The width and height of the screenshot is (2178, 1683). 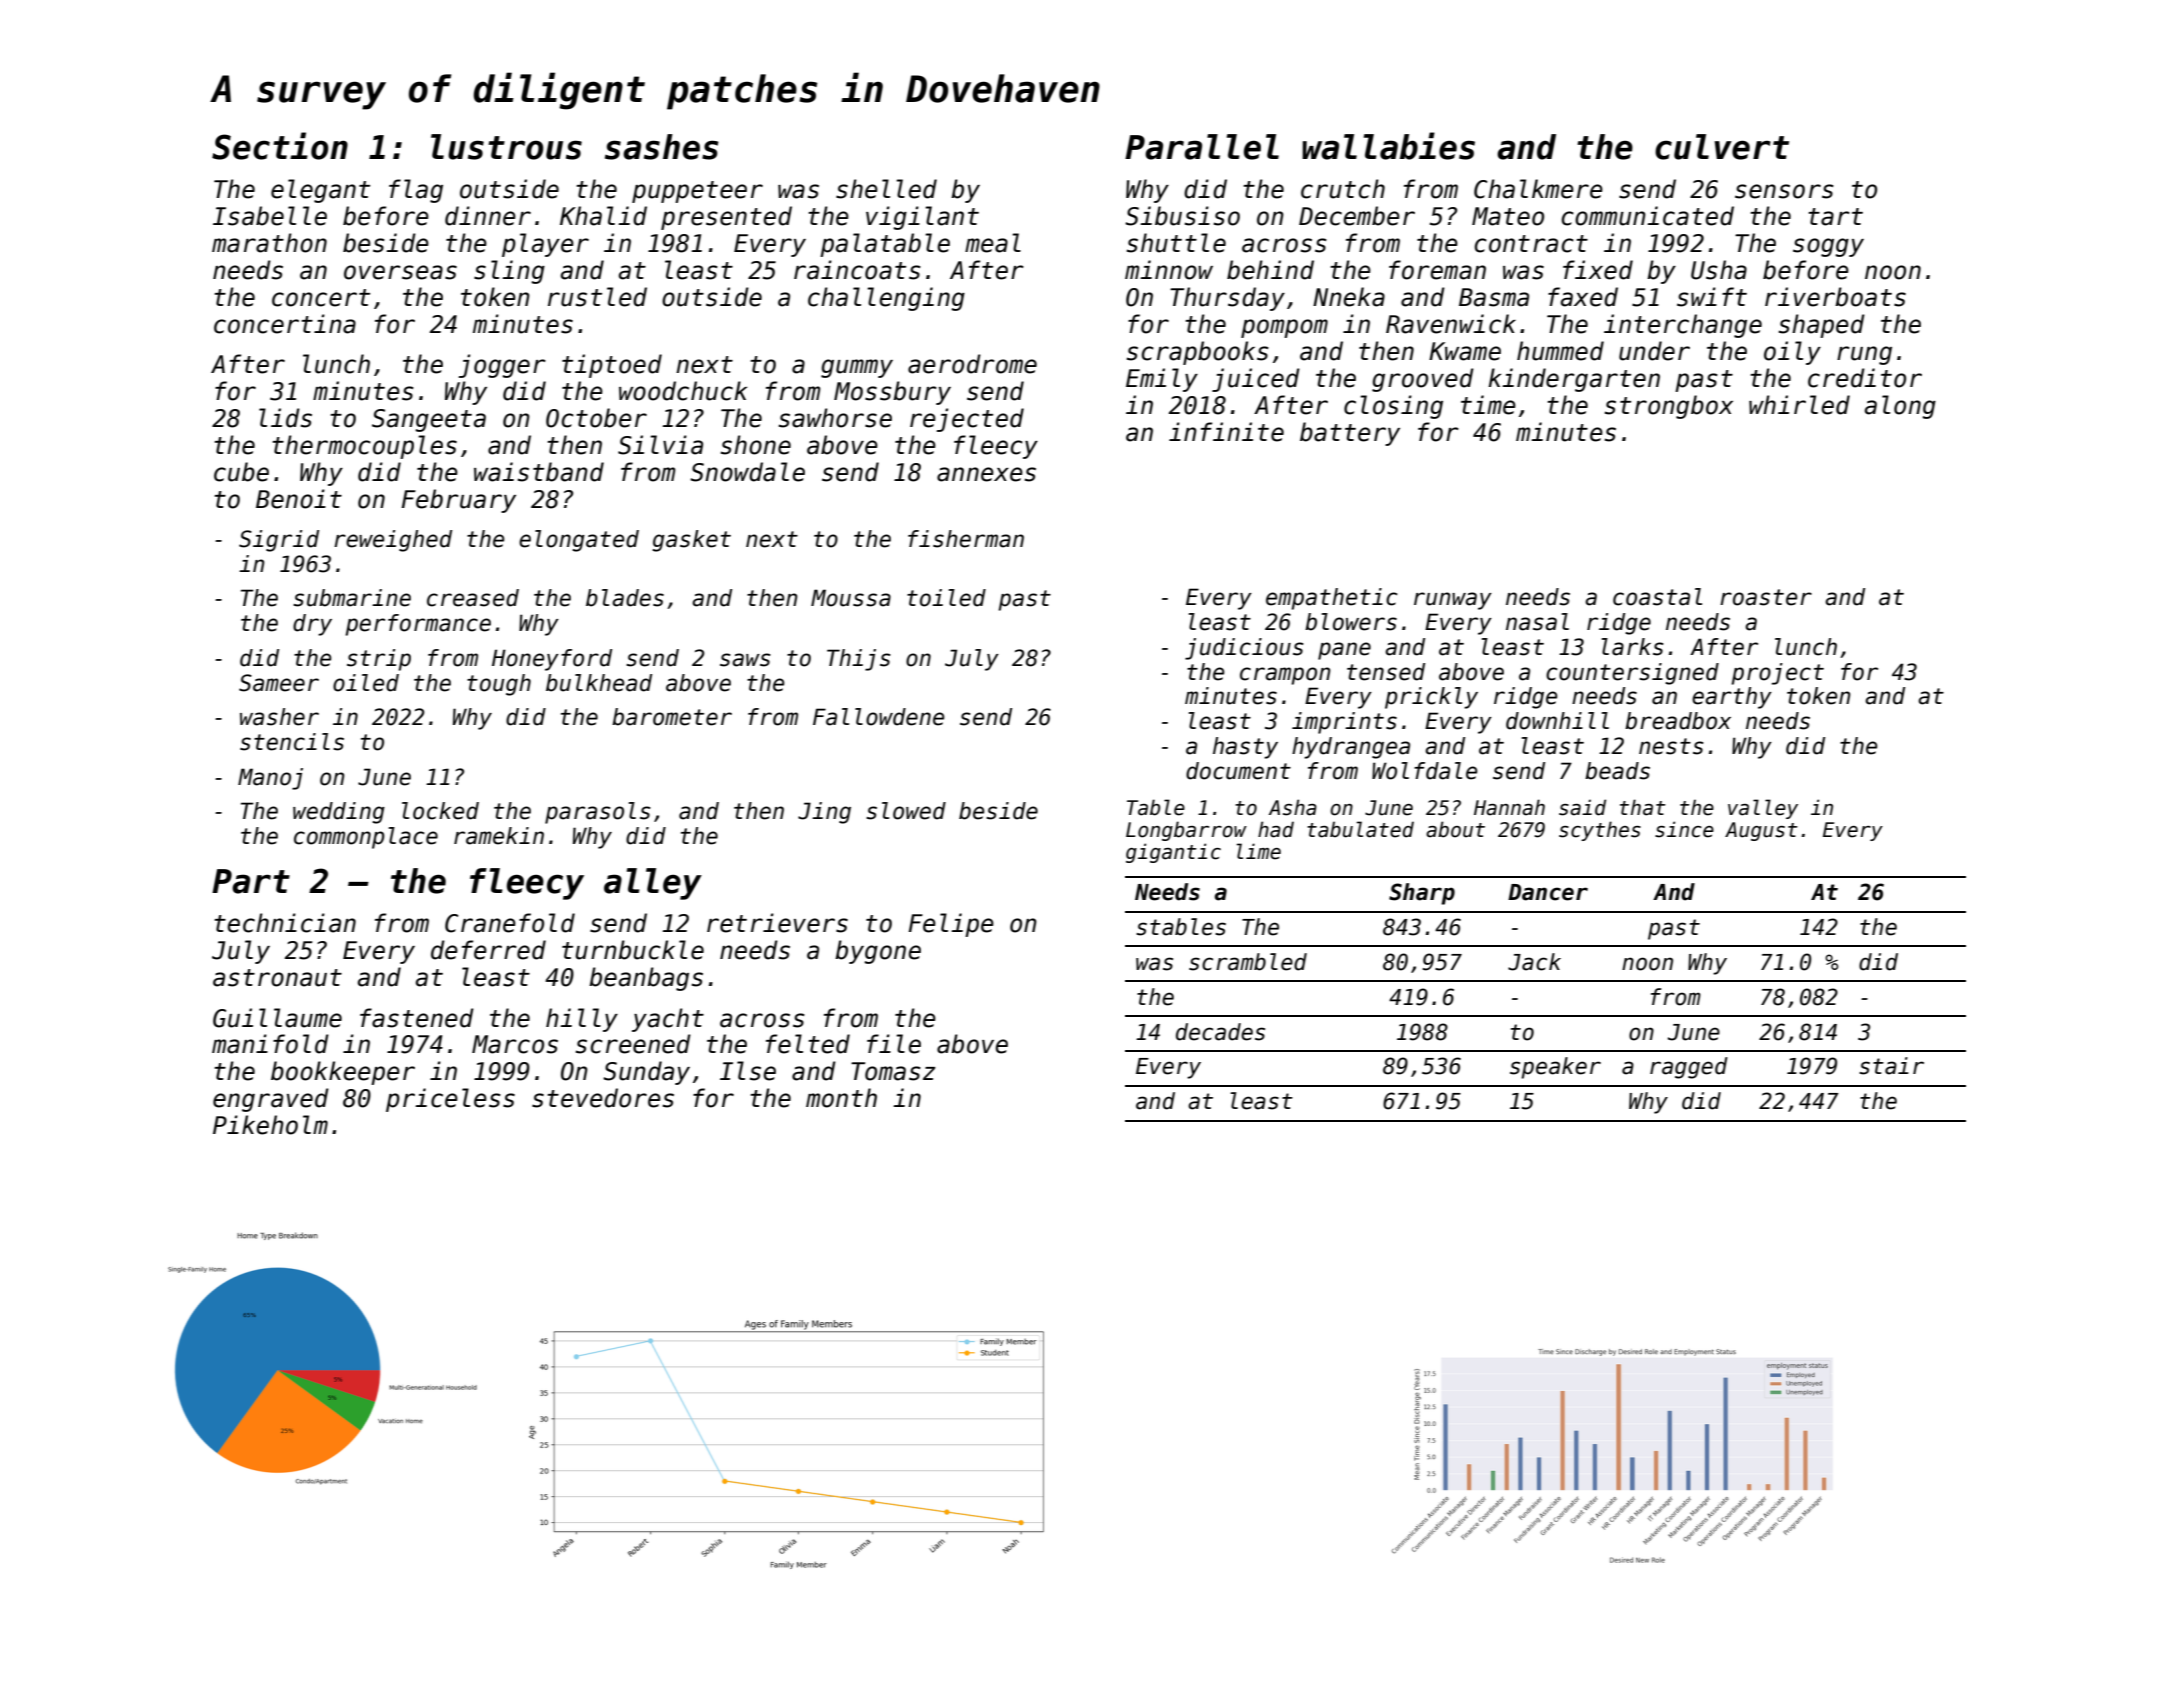 What do you see at coordinates (1766, 597) in the screenshot?
I see `roaster` at bounding box center [1766, 597].
